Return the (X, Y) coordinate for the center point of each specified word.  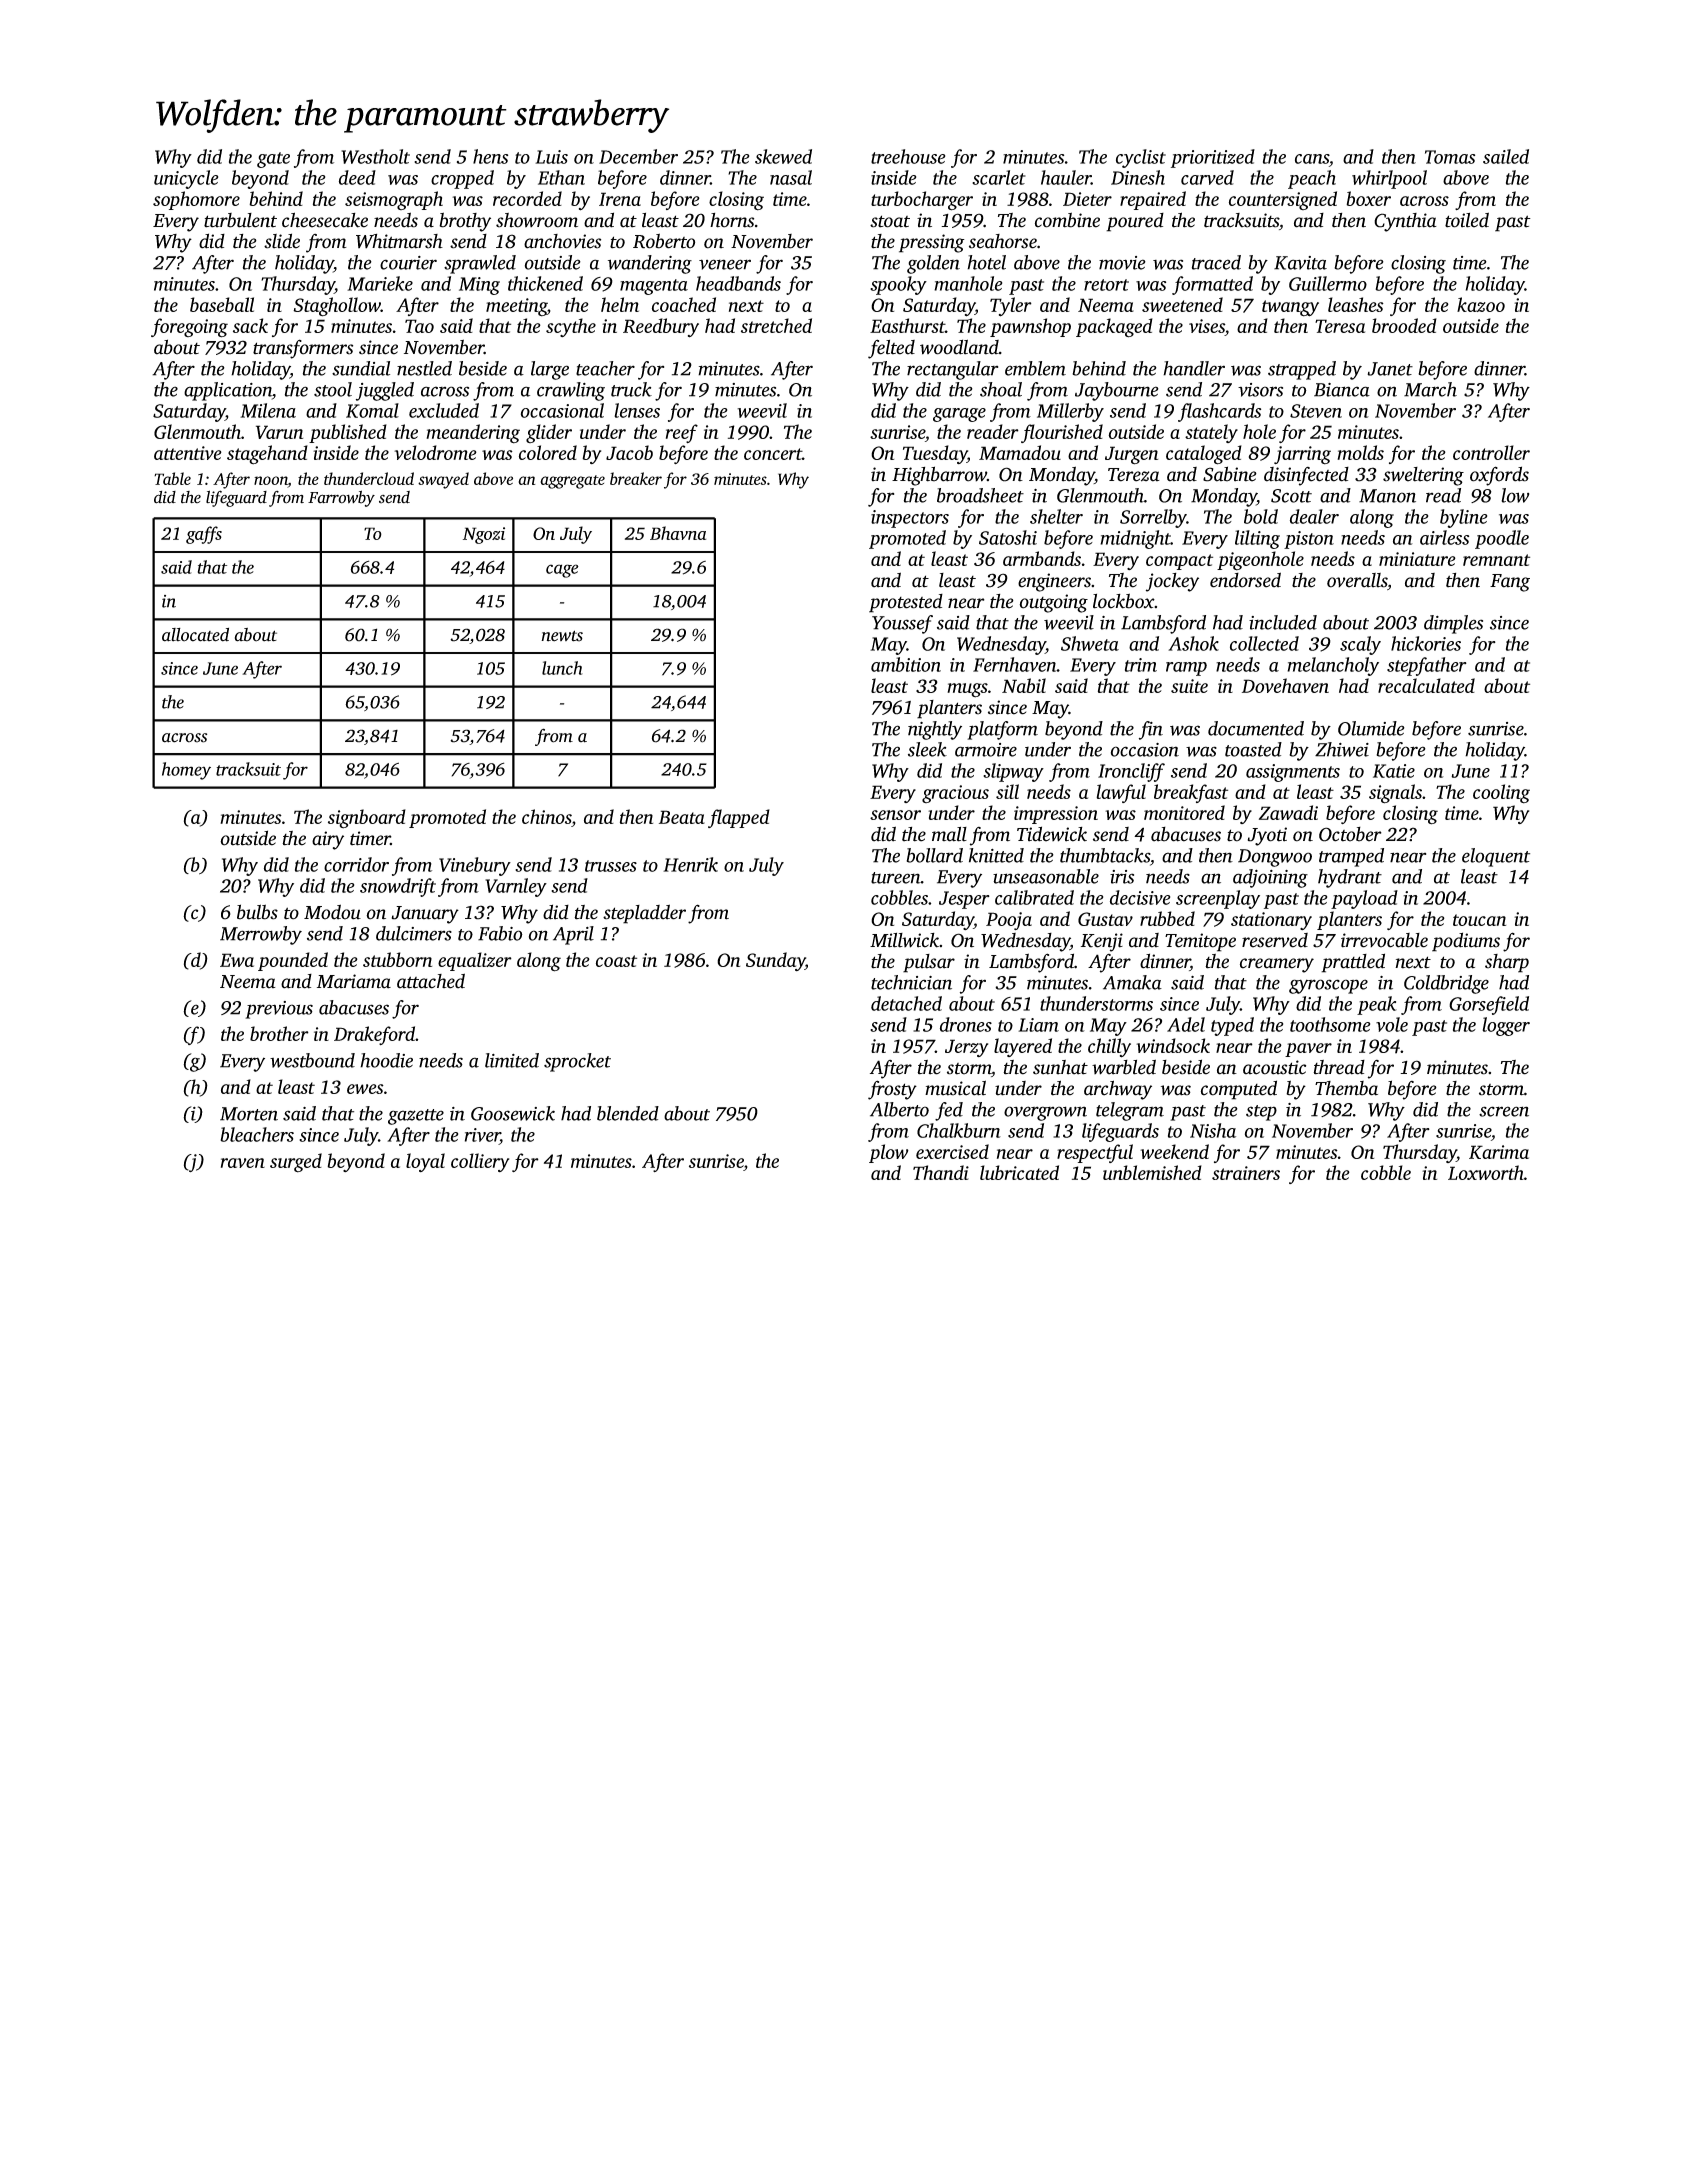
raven (243, 1163)
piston (1309, 540)
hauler (1066, 177)
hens (490, 156)
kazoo (1481, 304)
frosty (892, 1090)
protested (906, 603)
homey (186, 771)
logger (1506, 1026)
